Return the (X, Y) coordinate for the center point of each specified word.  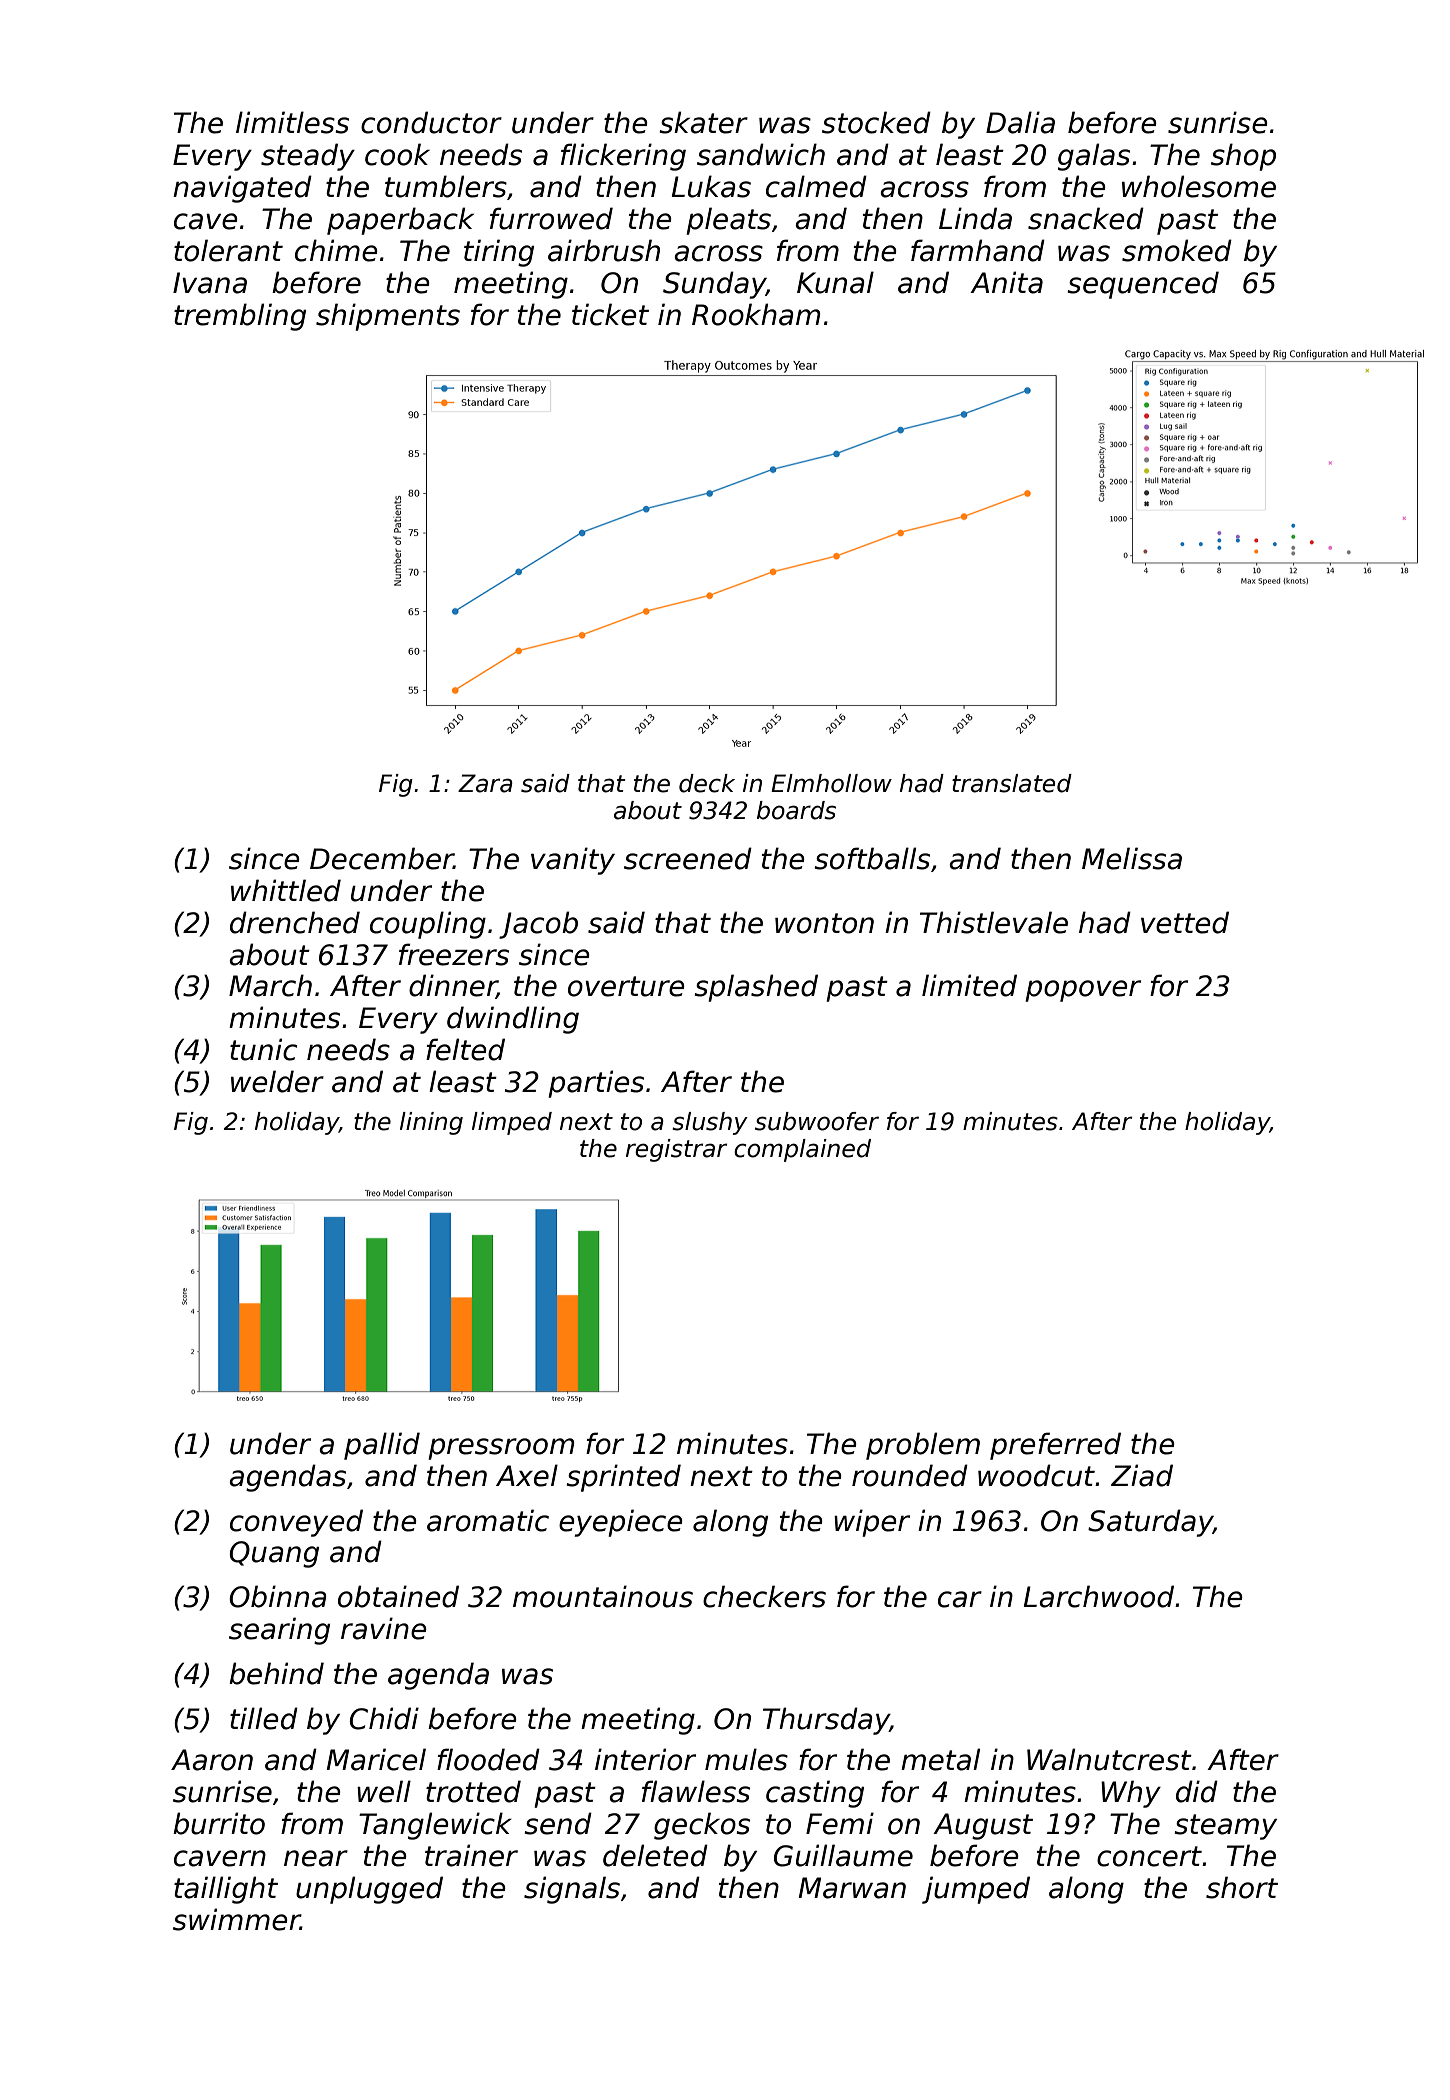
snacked (1086, 218)
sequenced (1143, 285)
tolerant (228, 250)
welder (277, 1081)
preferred (1055, 1446)
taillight (226, 1890)
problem (923, 1446)
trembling (240, 317)
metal (940, 1759)
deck (707, 783)
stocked (876, 122)
